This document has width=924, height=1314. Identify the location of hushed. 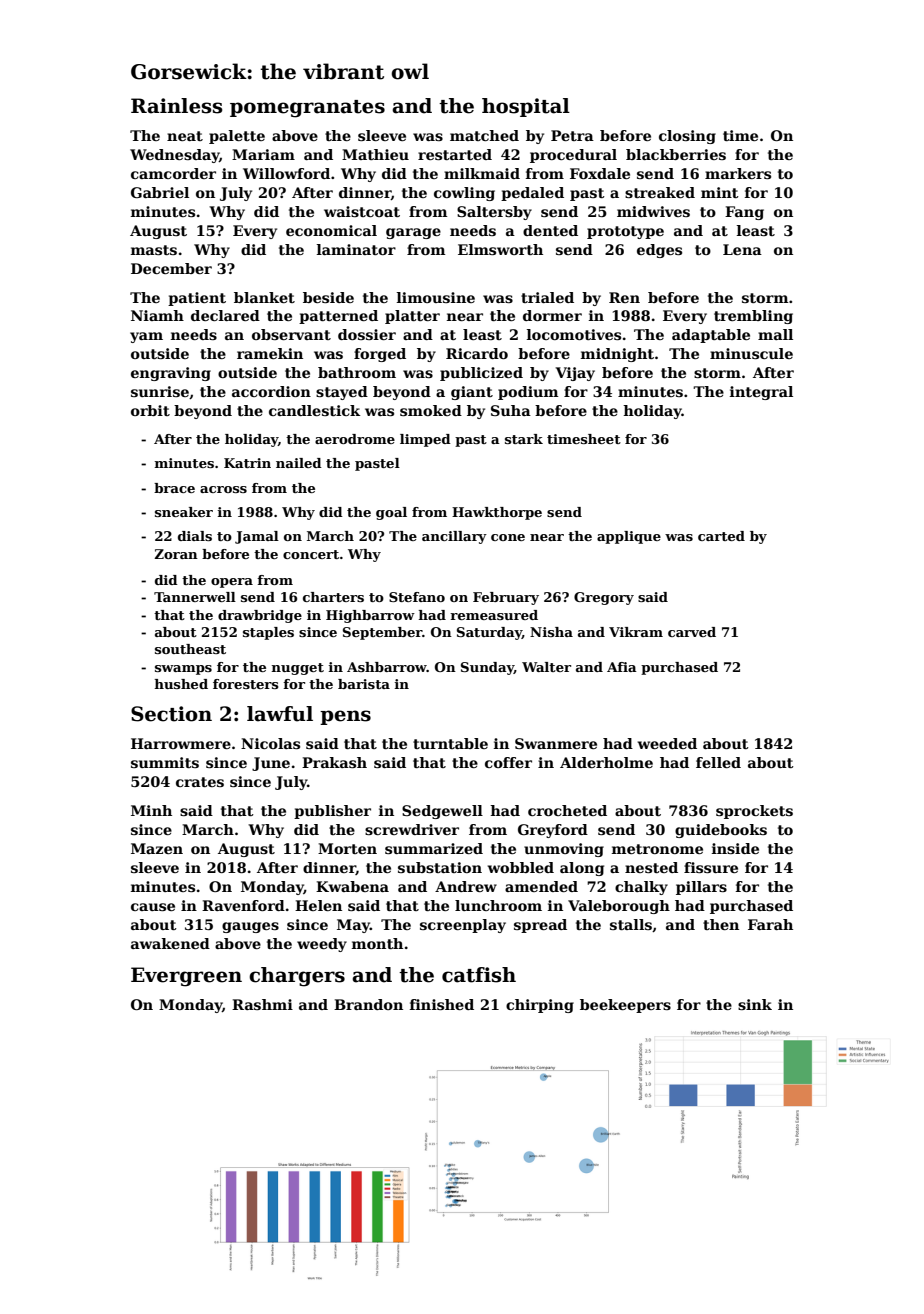
(181, 684).
